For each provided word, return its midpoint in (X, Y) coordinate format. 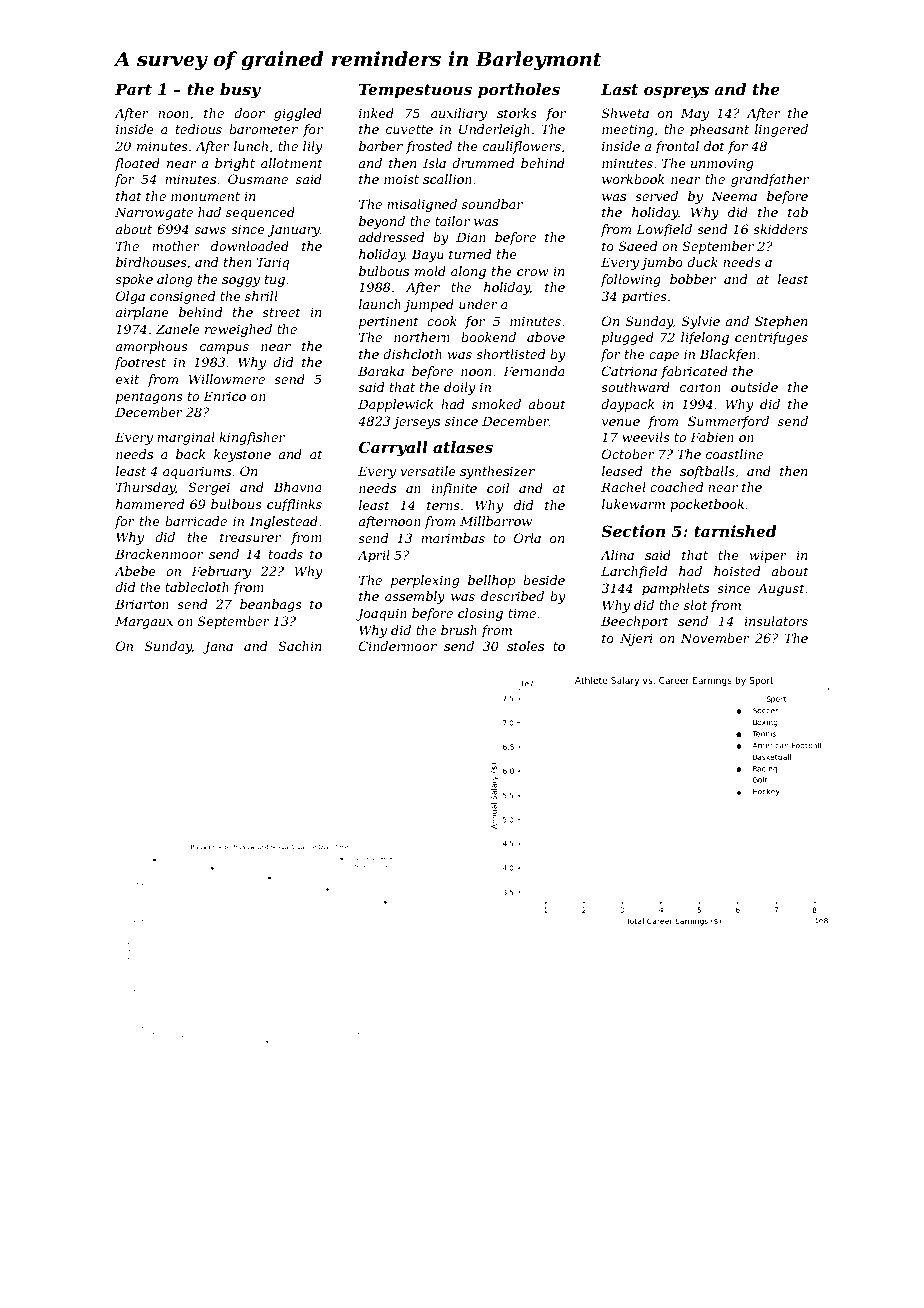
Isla (434, 163)
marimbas (453, 538)
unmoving (722, 164)
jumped (429, 305)
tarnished (735, 531)
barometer (263, 129)
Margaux (144, 622)
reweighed (238, 330)
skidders (780, 229)
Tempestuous (415, 90)
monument (205, 196)
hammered (150, 504)
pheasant (719, 130)
